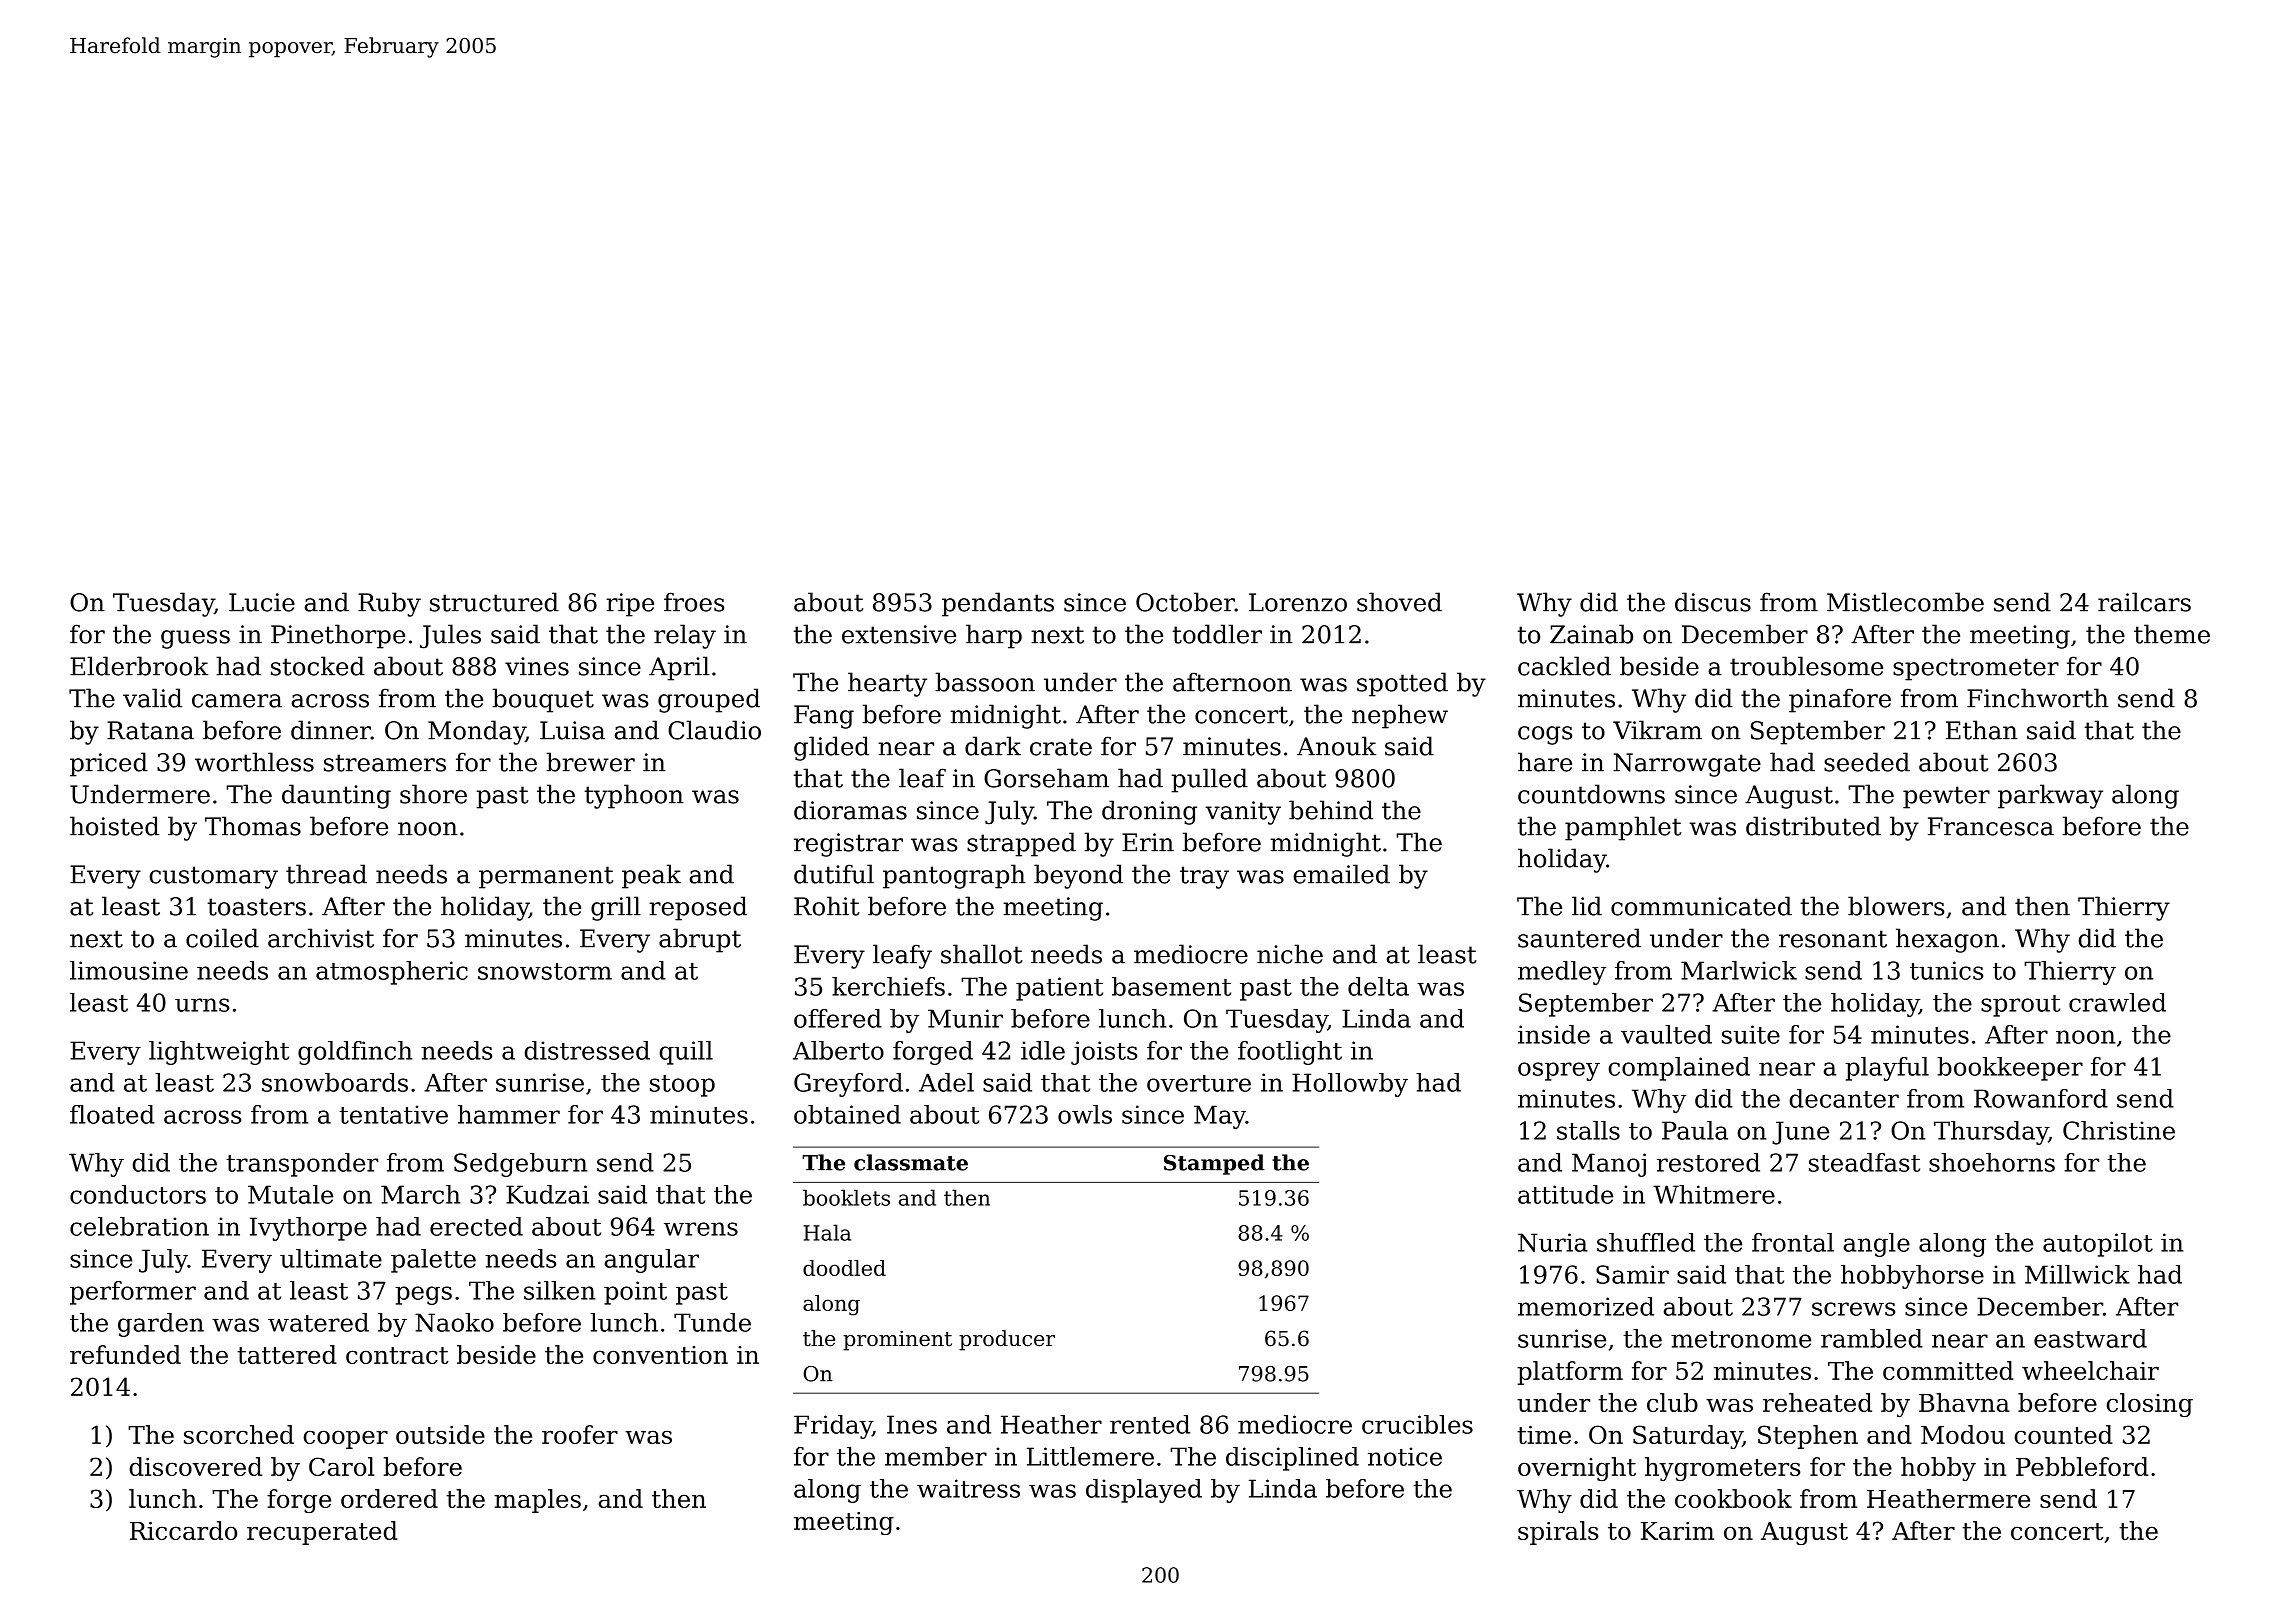 Image resolution: width=2282 pixels, height=1614 pixels. I want to click on streamers, so click(385, 763).
